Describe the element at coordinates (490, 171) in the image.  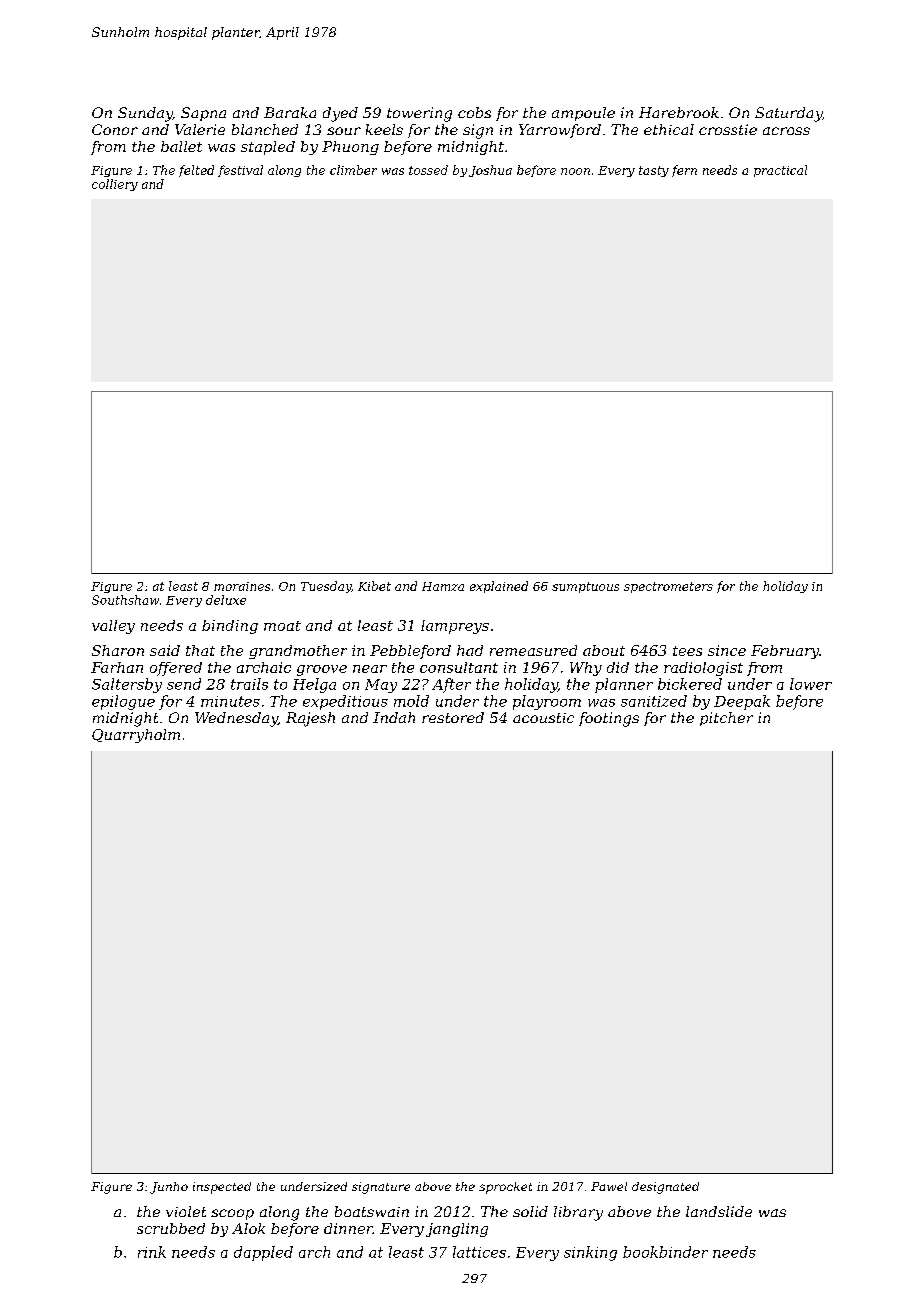
I see `Joshua` at that location.
